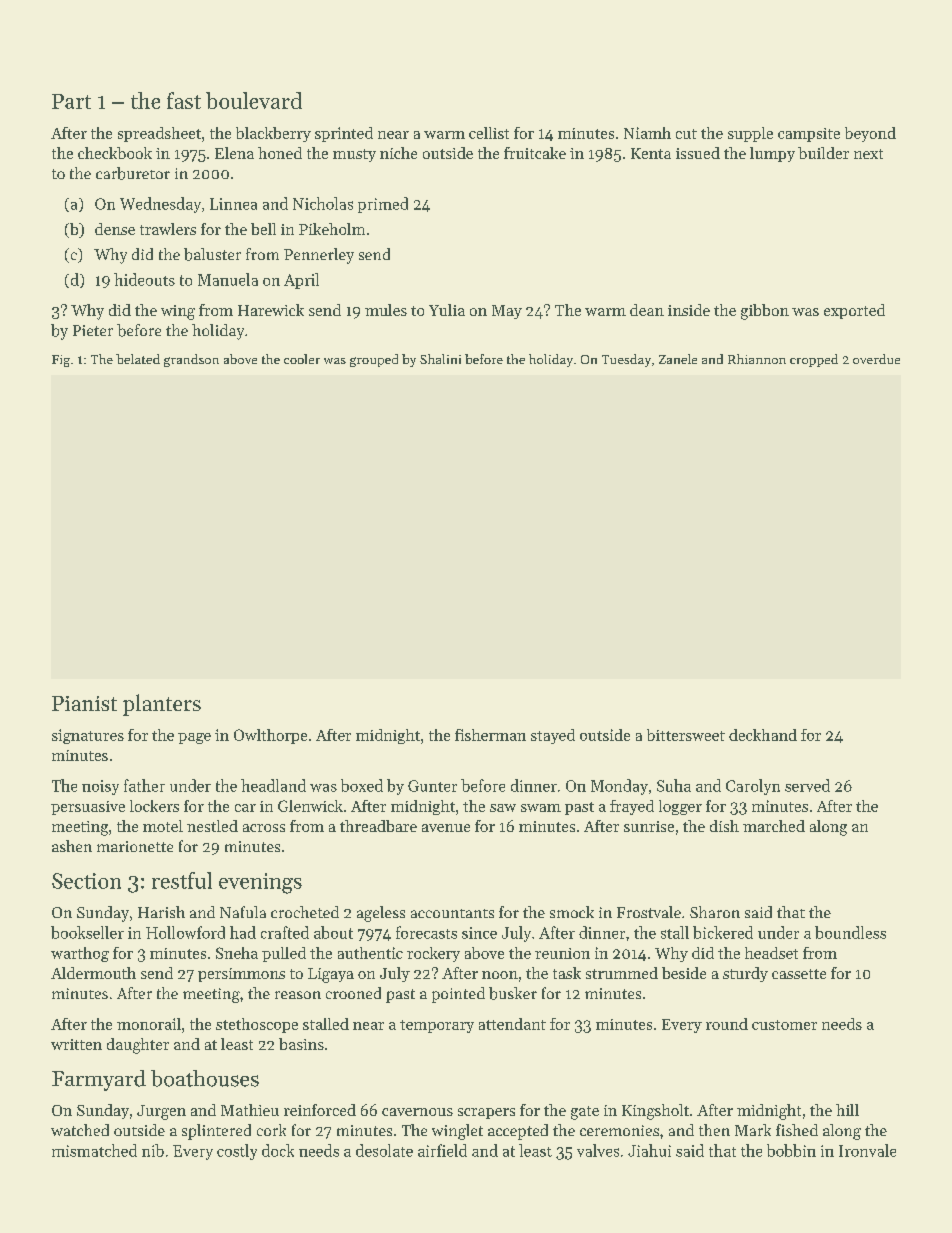 The width and height of the image is (952, 1233). What do you see at coordinates (535, 153) in the image?
I see `fruitcake` at bounding box center [535, 153].
